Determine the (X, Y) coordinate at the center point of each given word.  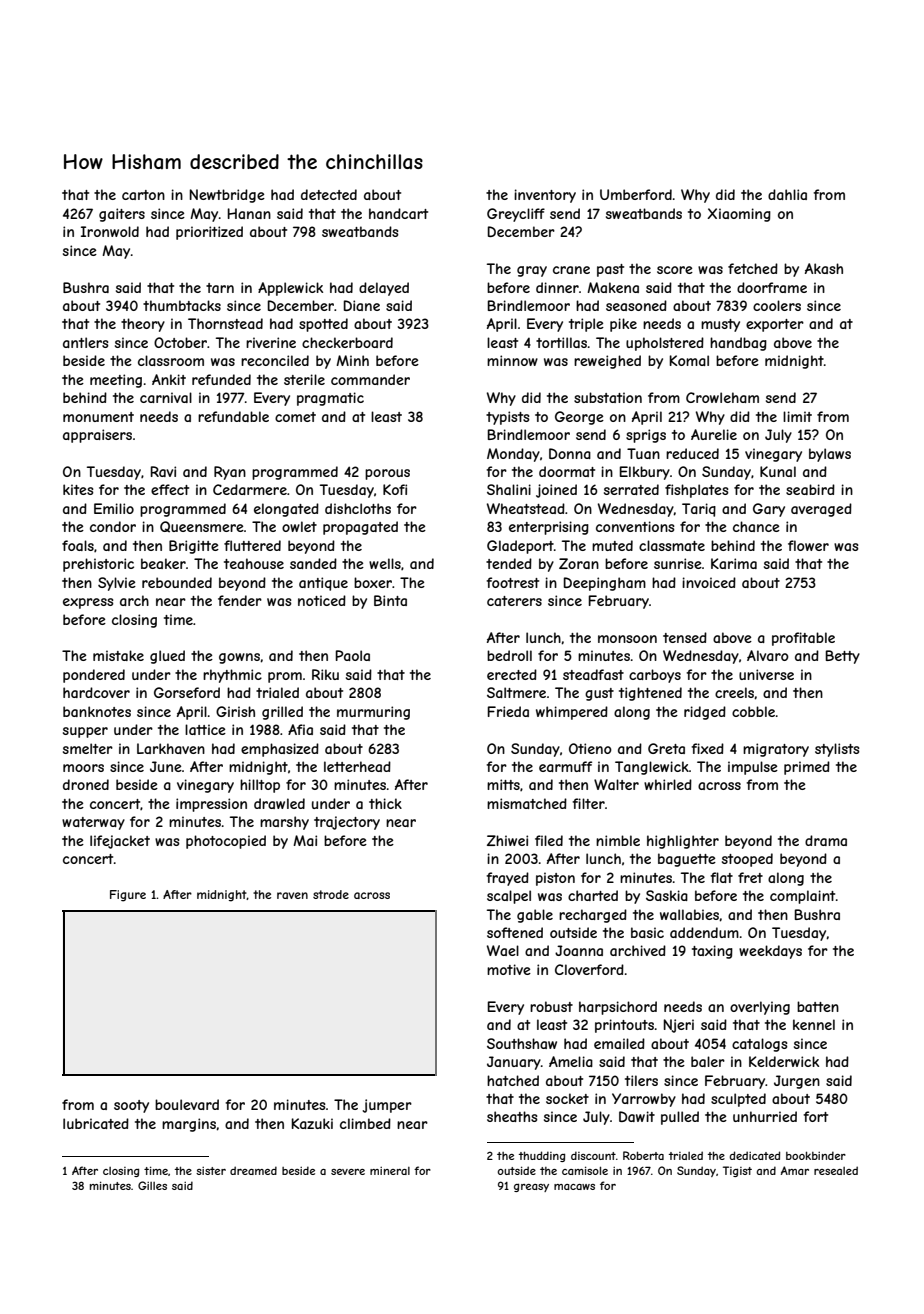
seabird (810, 489)
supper (85, 732)
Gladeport (520, 547)
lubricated (96, 1123)
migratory (776, 750)
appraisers (97, 436)
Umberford (636, 194)
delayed (384, 289)
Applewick (290, 289)
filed (549, 840)
